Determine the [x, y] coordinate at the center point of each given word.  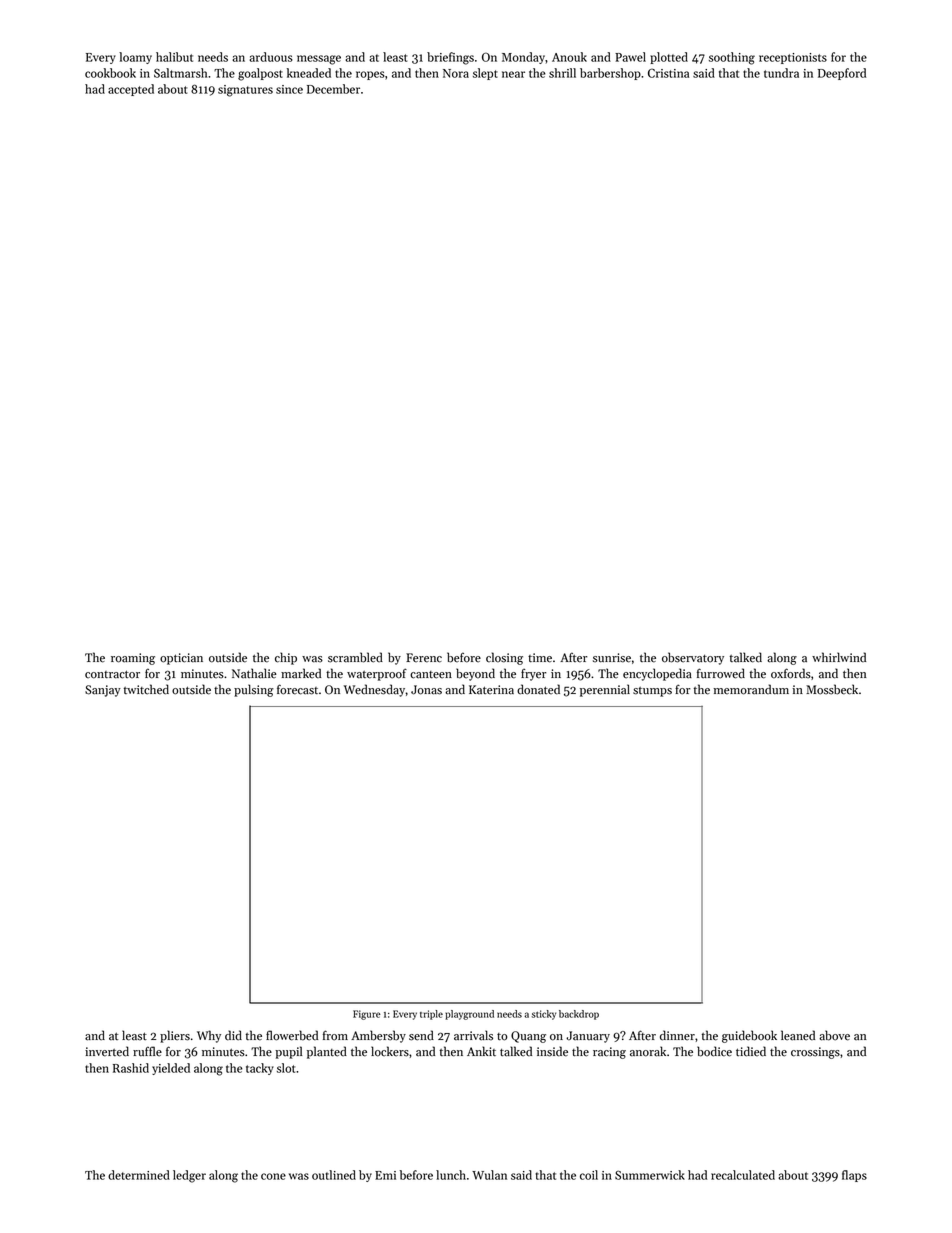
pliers [175, 1036]
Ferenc [424, 658]
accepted [131, 90]
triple [431, 1015]
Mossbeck [832, 689]
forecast [297, 689]
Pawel [630, 57]
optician [181, 659]
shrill [562, 73]
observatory [693, 658]
